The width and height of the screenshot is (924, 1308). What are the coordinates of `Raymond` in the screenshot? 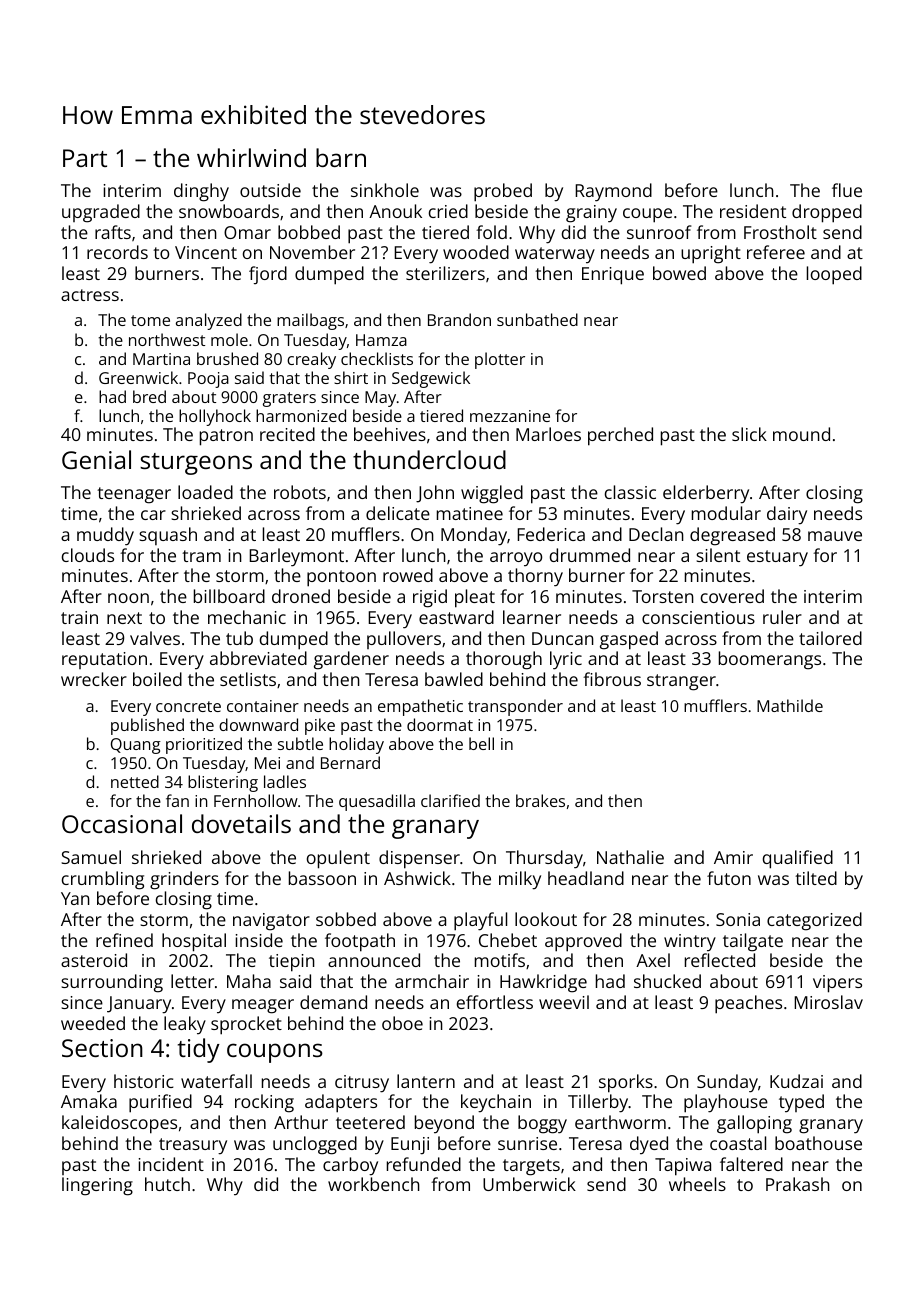 It's located at (613, 192).
